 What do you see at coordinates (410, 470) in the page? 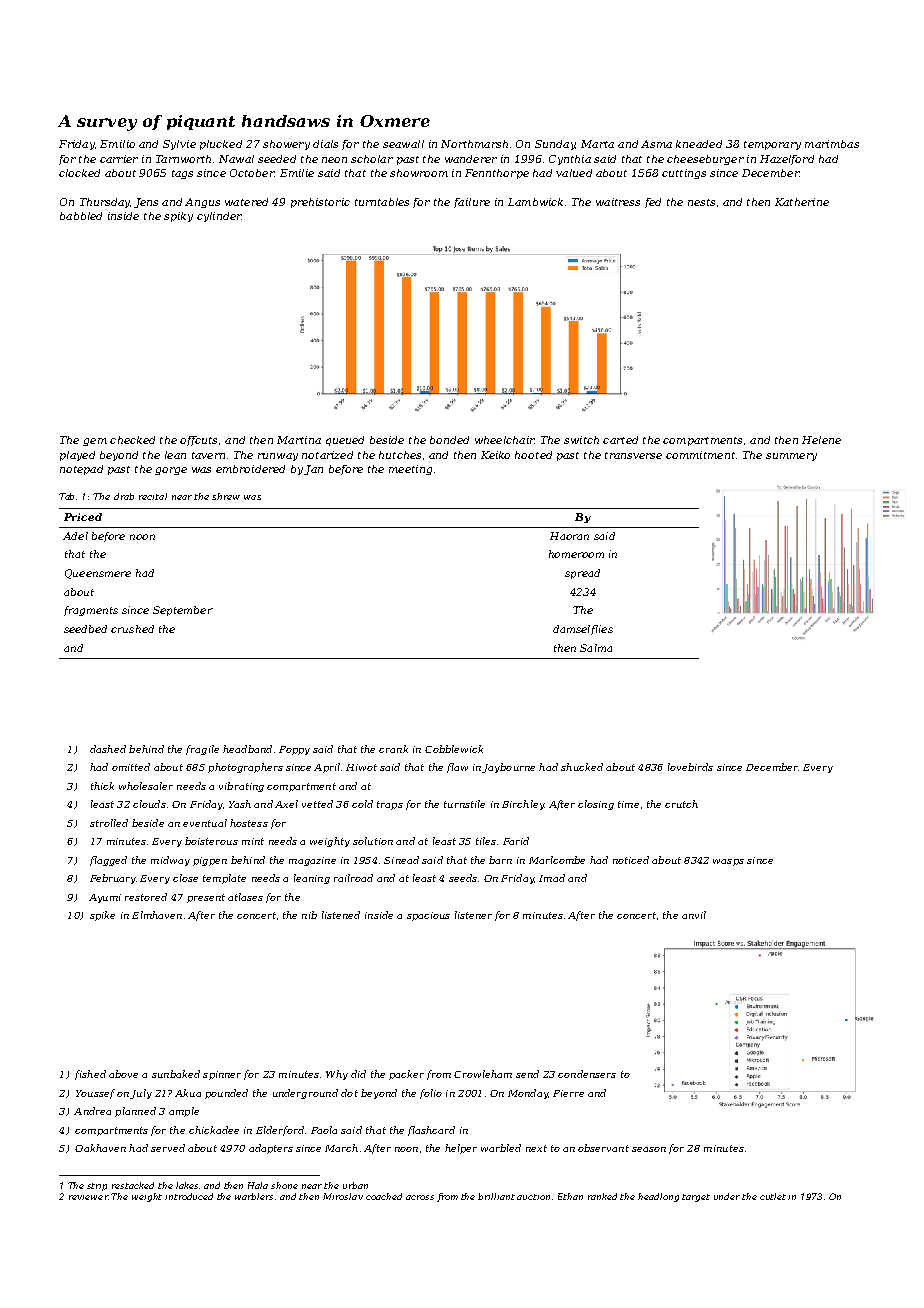
I see `meeting` at bounding box center [410, 470].
